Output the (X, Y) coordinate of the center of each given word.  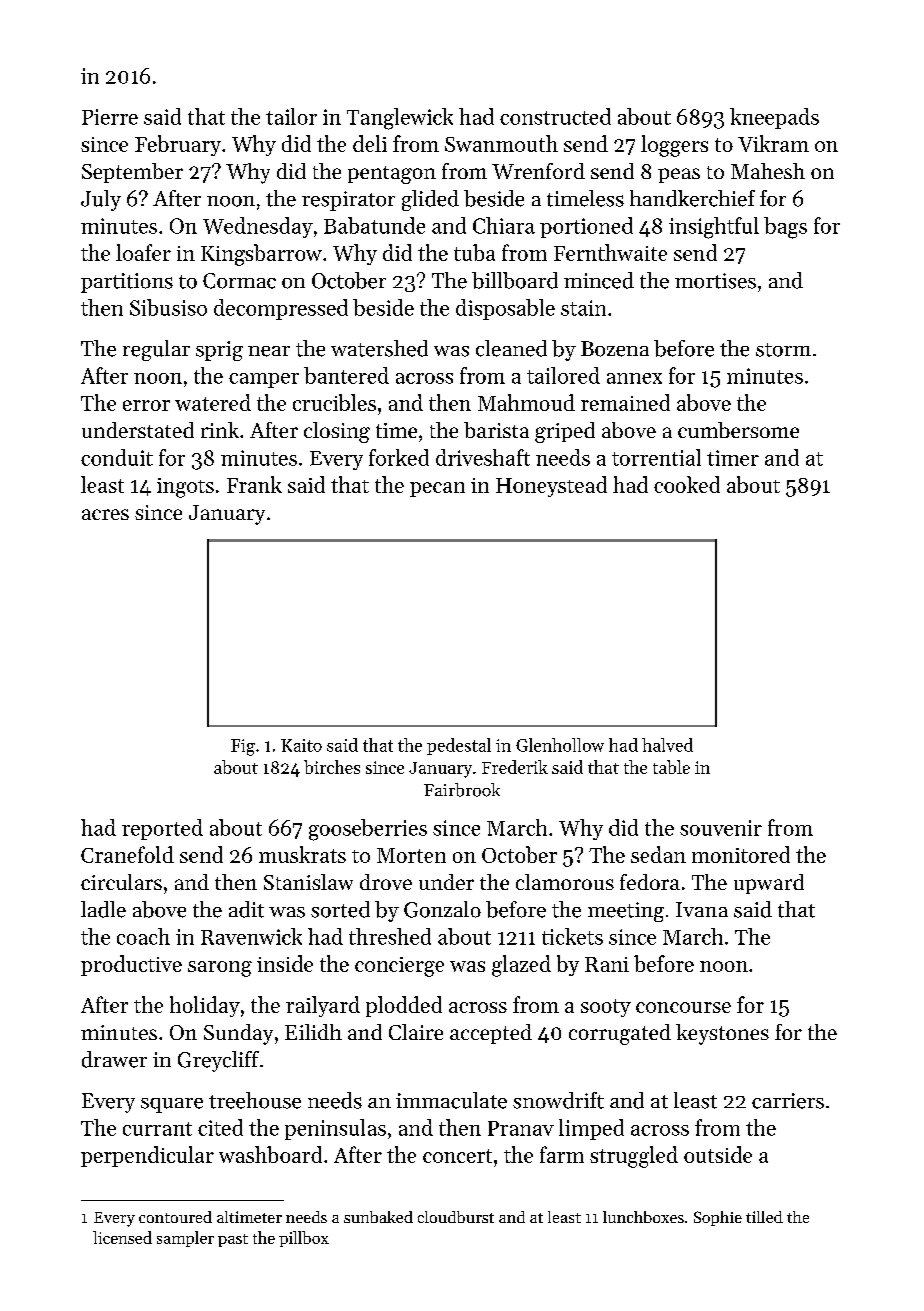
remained (625, 402)
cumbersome (738, 430)
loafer (143, 252)
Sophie (718, 1218)
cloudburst (456, 1217)
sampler (185, 1239)
